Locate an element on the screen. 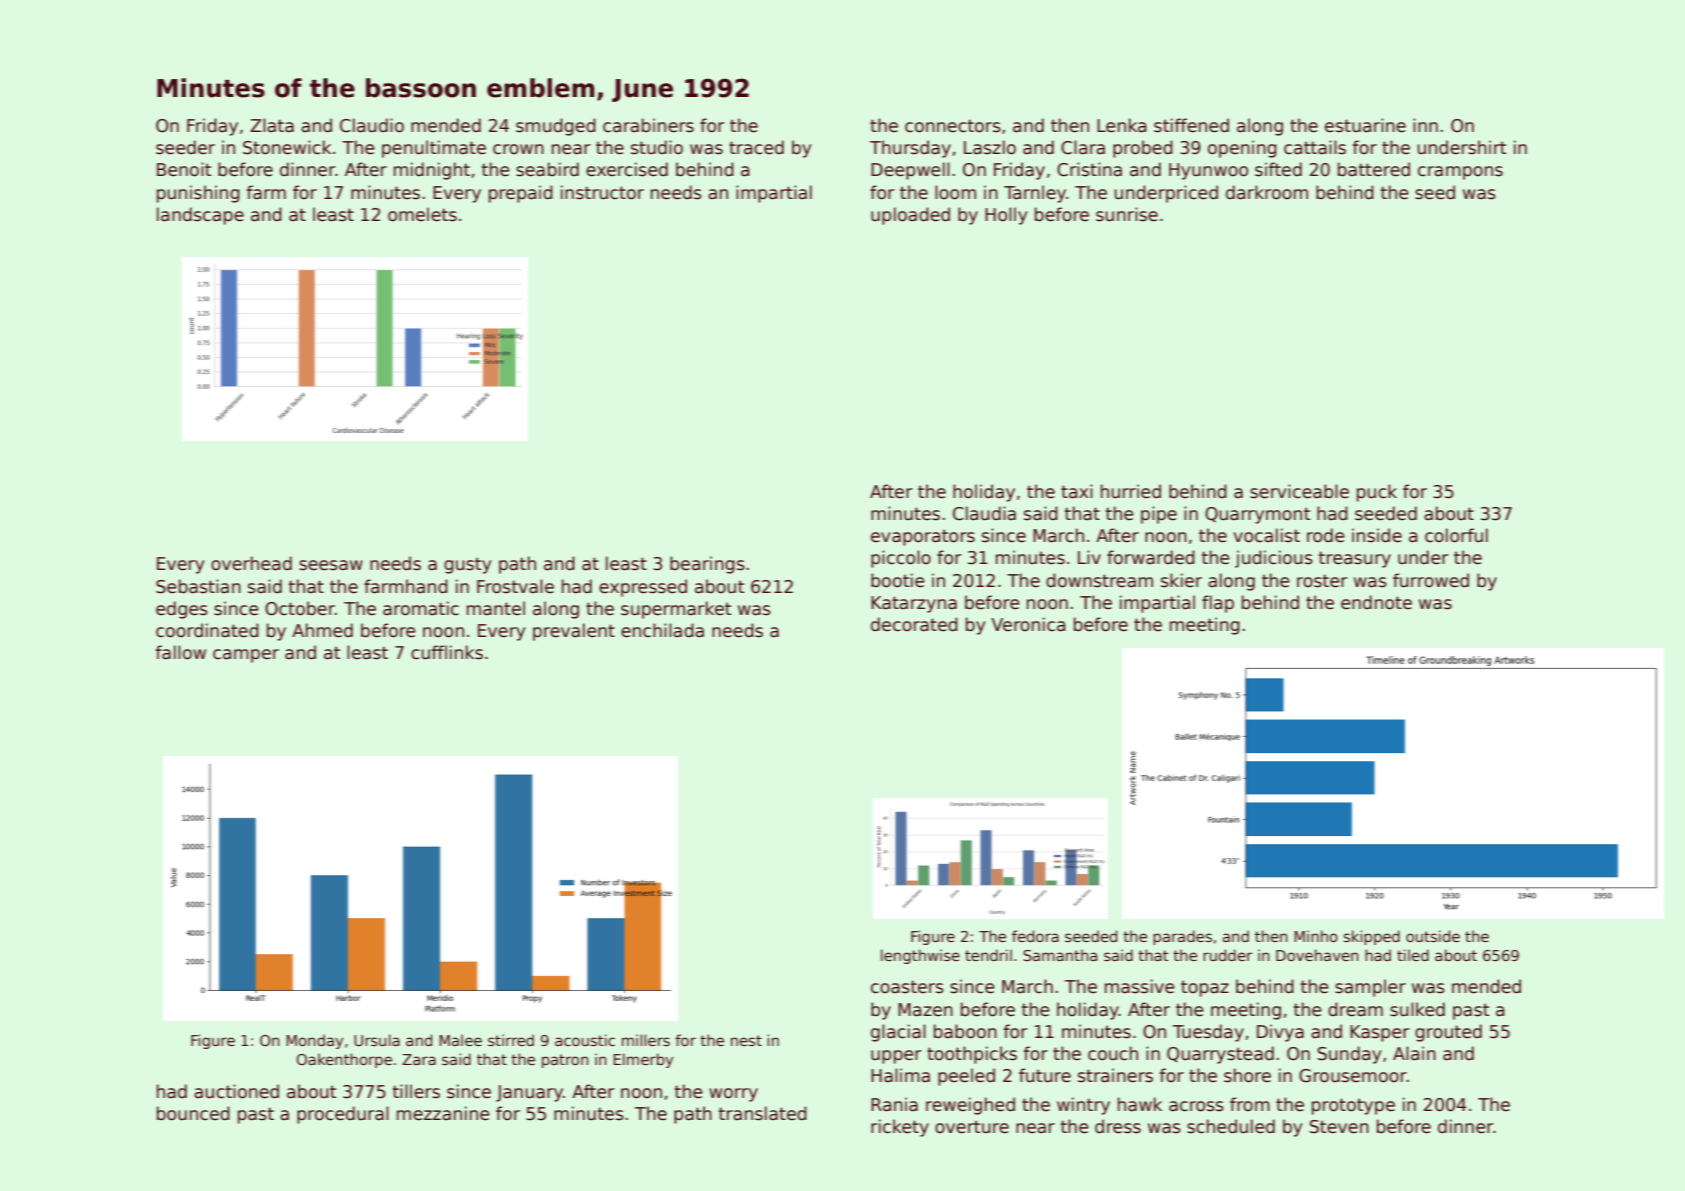 The image size is (1685, 1191). roster is located at coordinates (1322, 581).
